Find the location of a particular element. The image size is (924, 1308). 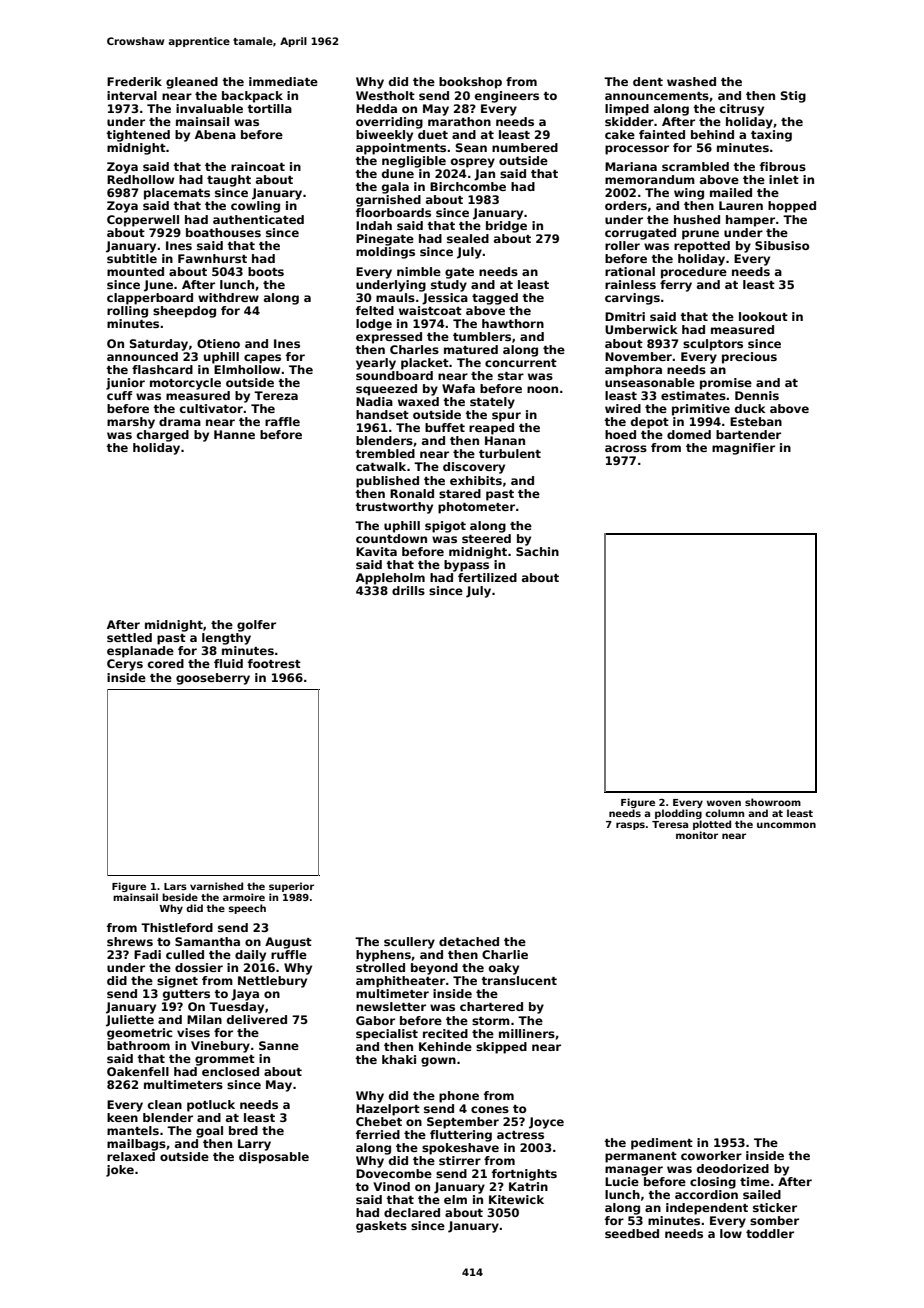

Gabor is located at coordinates (375, 1020).
